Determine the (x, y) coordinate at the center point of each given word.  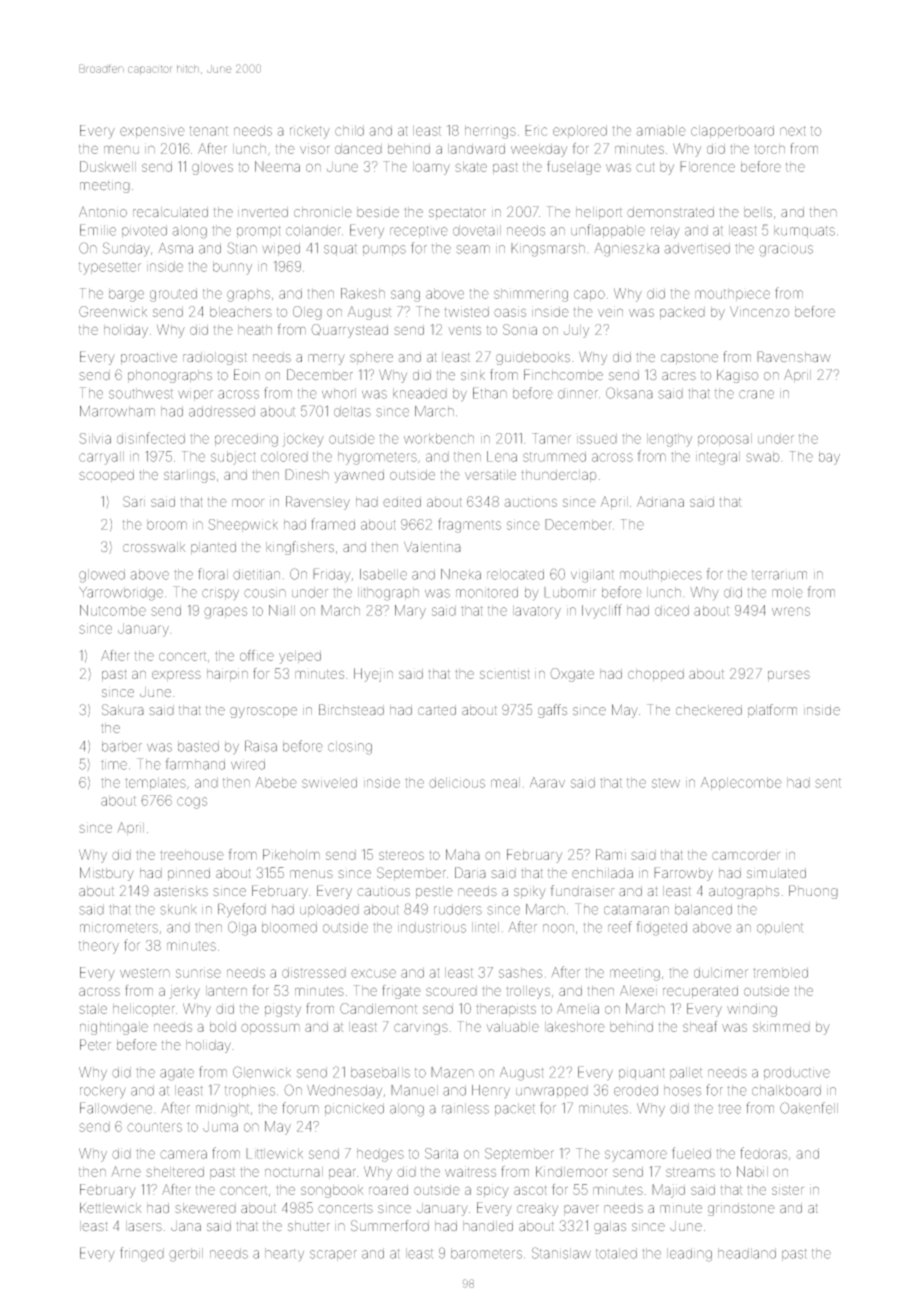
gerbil (186, 1255)
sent (828, 783)
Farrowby (683, 874)
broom (167, 524)
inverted (263, 212)
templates (155, 783)
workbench (439, 438)
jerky (184, 992)
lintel (485, 927)
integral (718, 458)
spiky (530, 892)
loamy (431, 168)
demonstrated (670, 212)
